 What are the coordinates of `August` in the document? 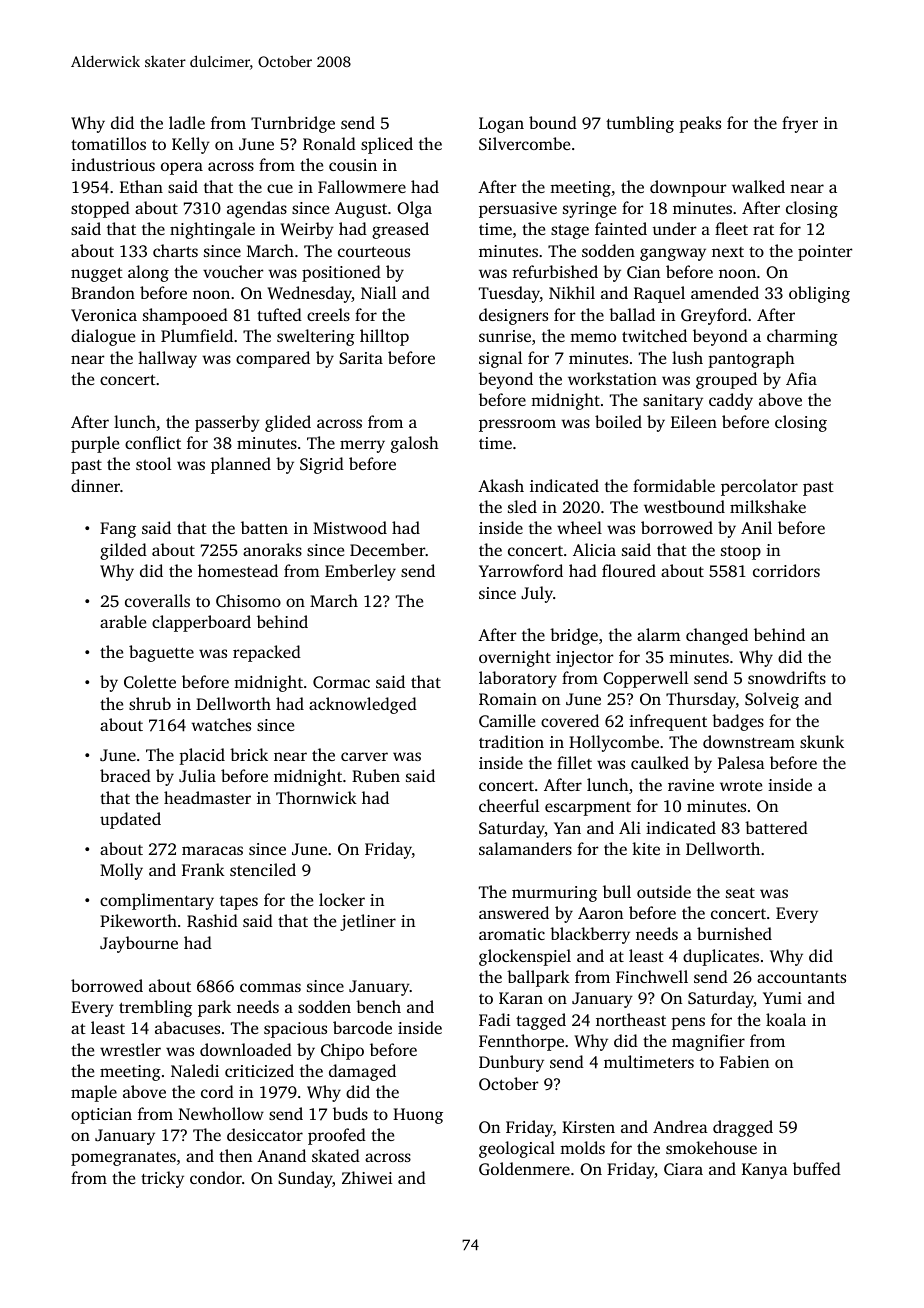 It's located at (361, 210).
